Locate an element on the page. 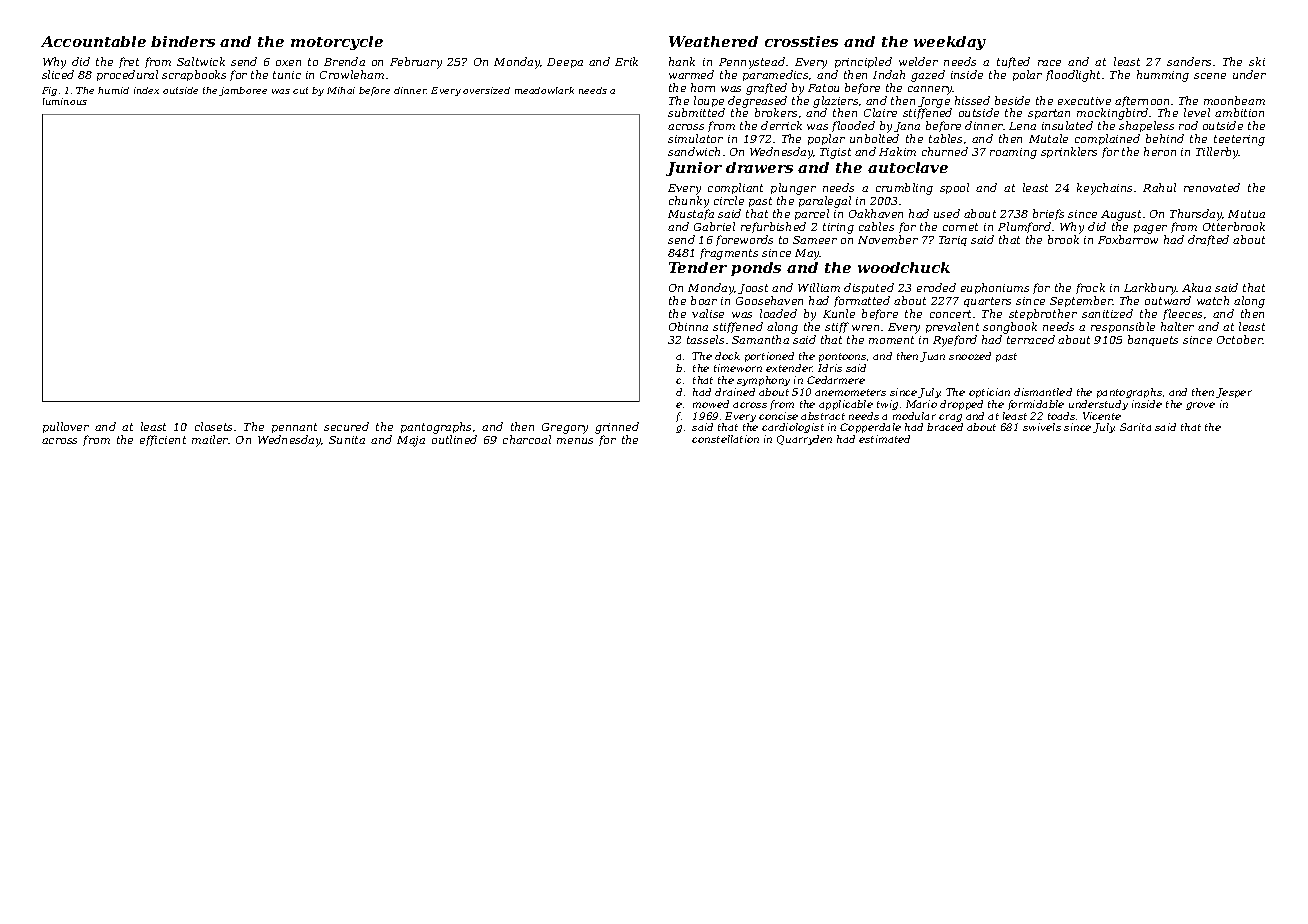 The image size is (1308, 924). gazed is located at coordinates (928, 76).
